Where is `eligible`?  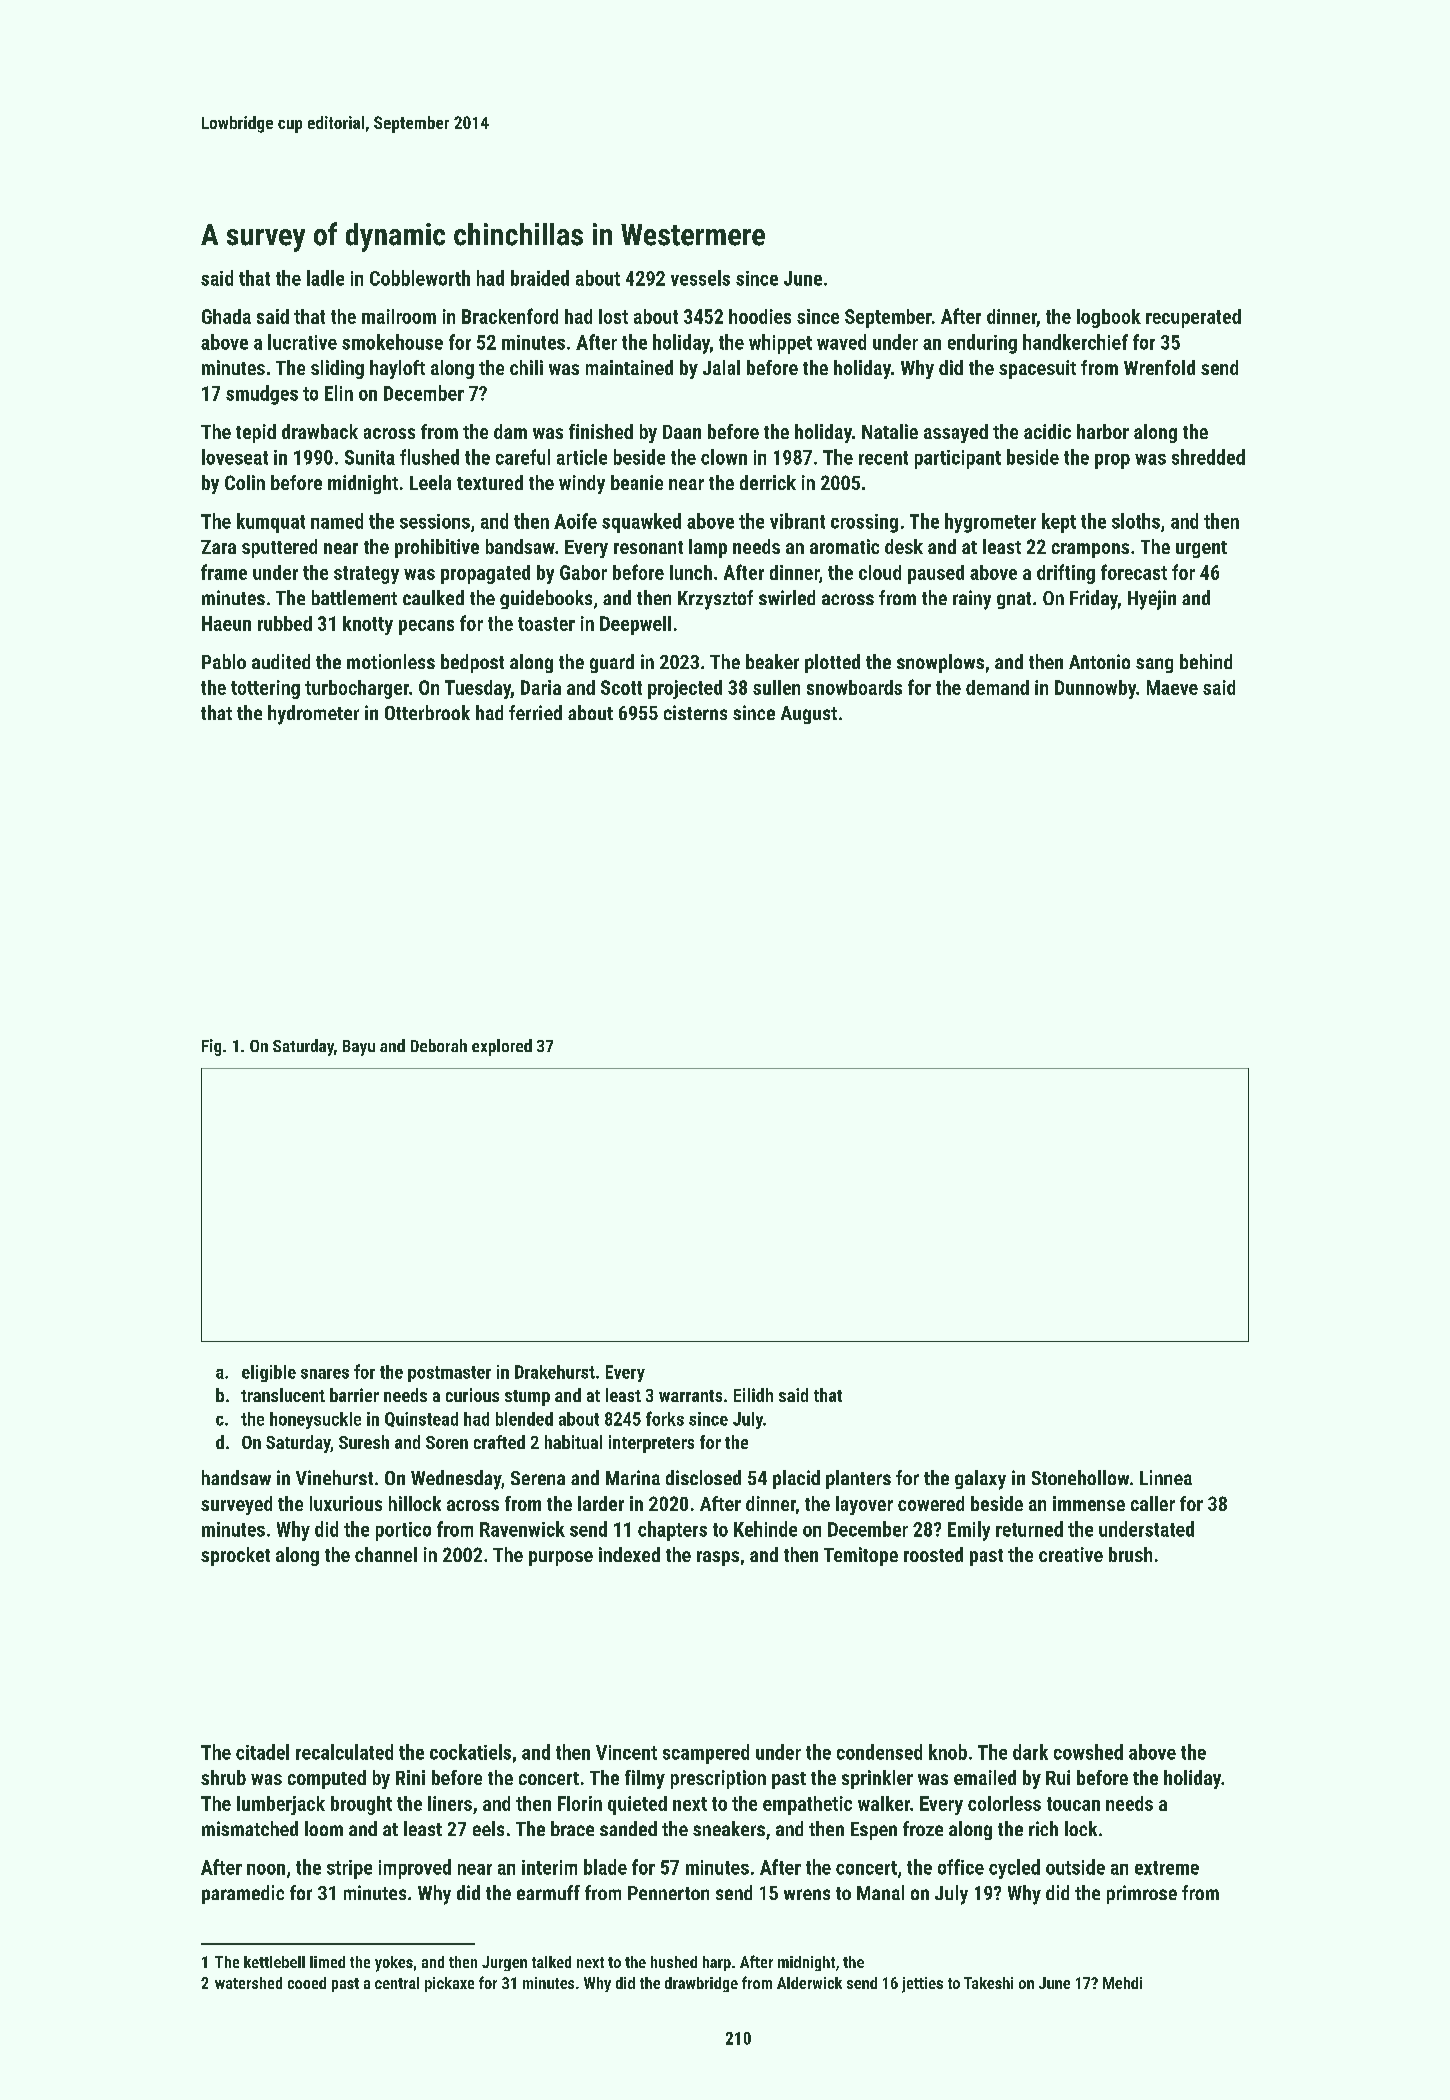
eligible is located at coordinates (269, 1373).
